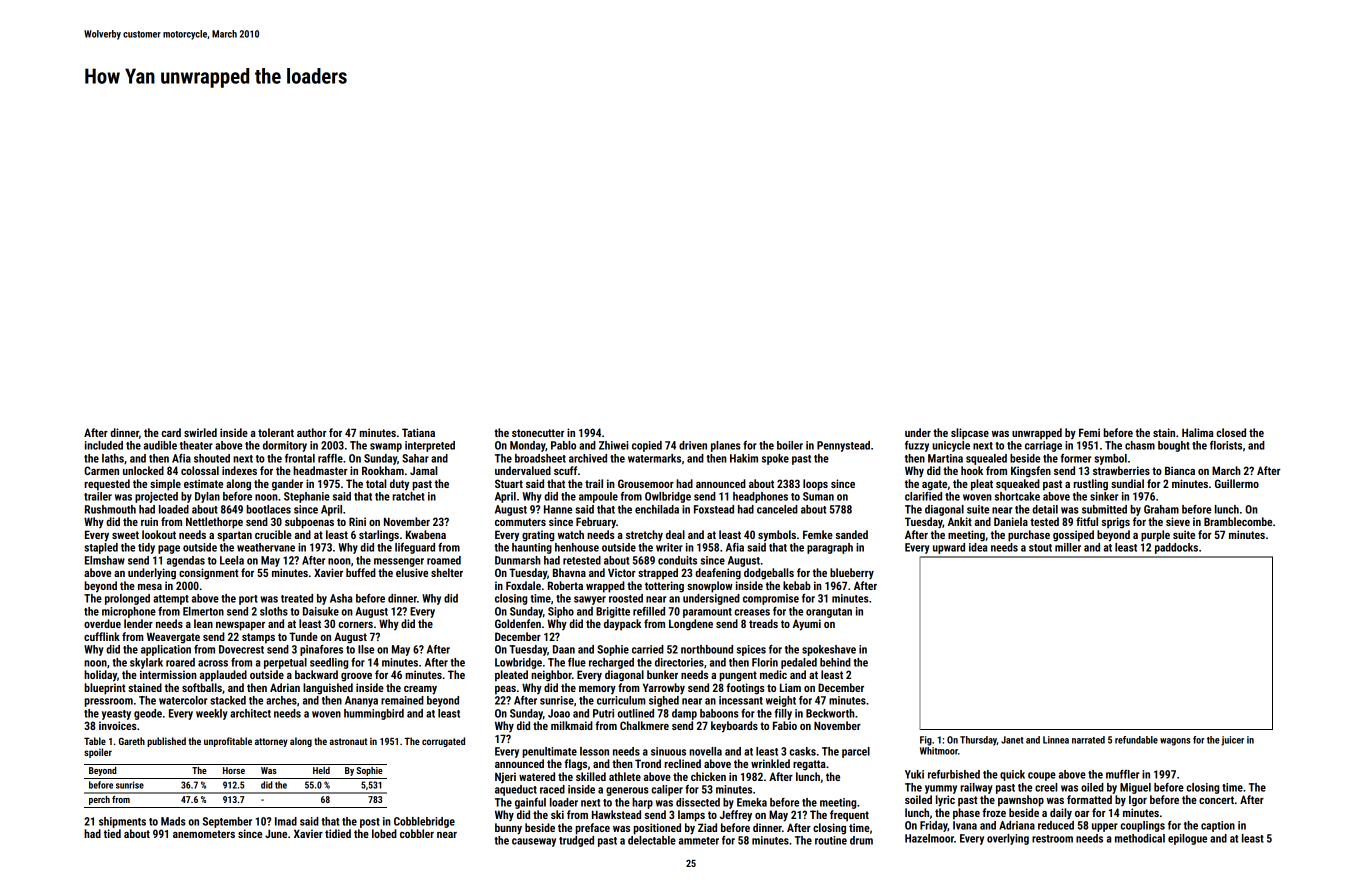 The height and width of the screenshot is (887, 1372). Describe the element at coordinates (1011, 521) in the screenshot. I see `Daniela` at that location.
